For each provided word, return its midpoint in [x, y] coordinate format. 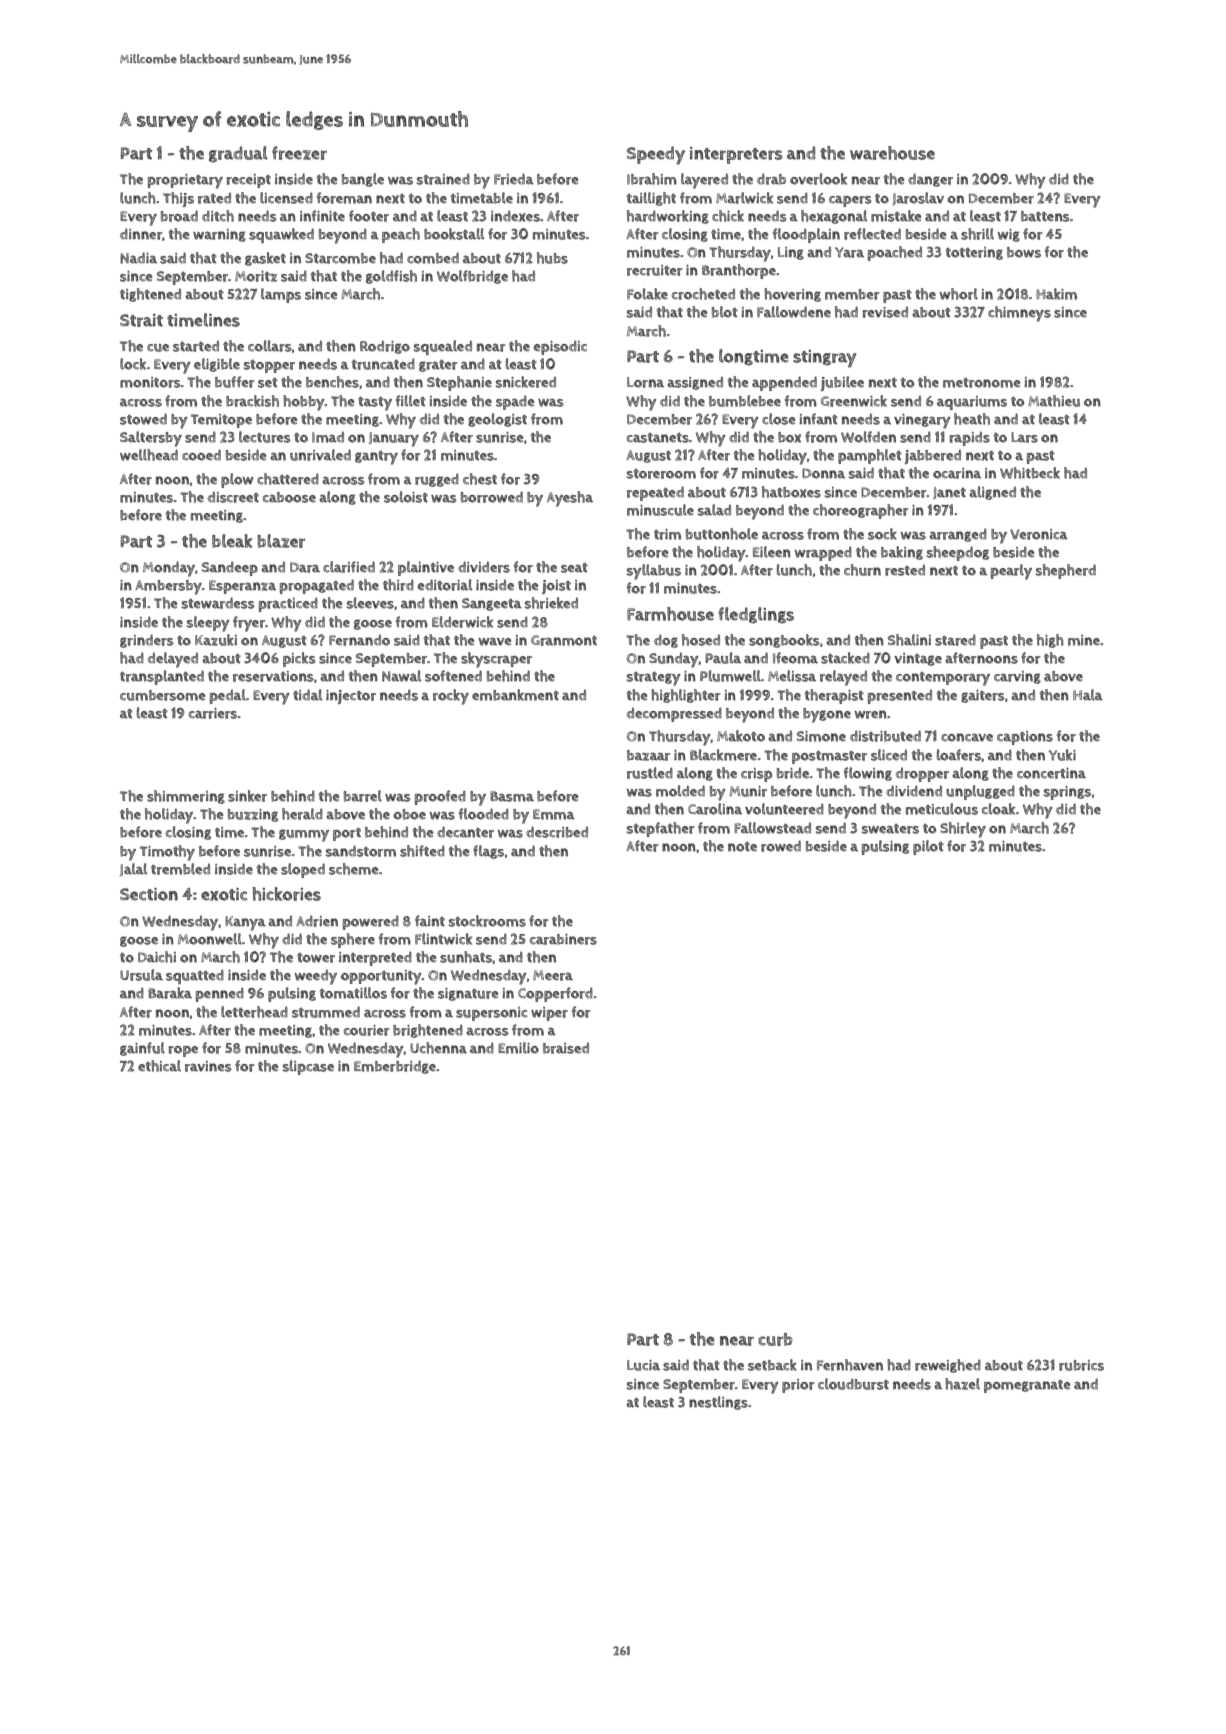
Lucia [643, 1365]
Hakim [1056, 294]
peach [401, 235]
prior [798, 1386]
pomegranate [1027, 1386]
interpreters [736, 155]
